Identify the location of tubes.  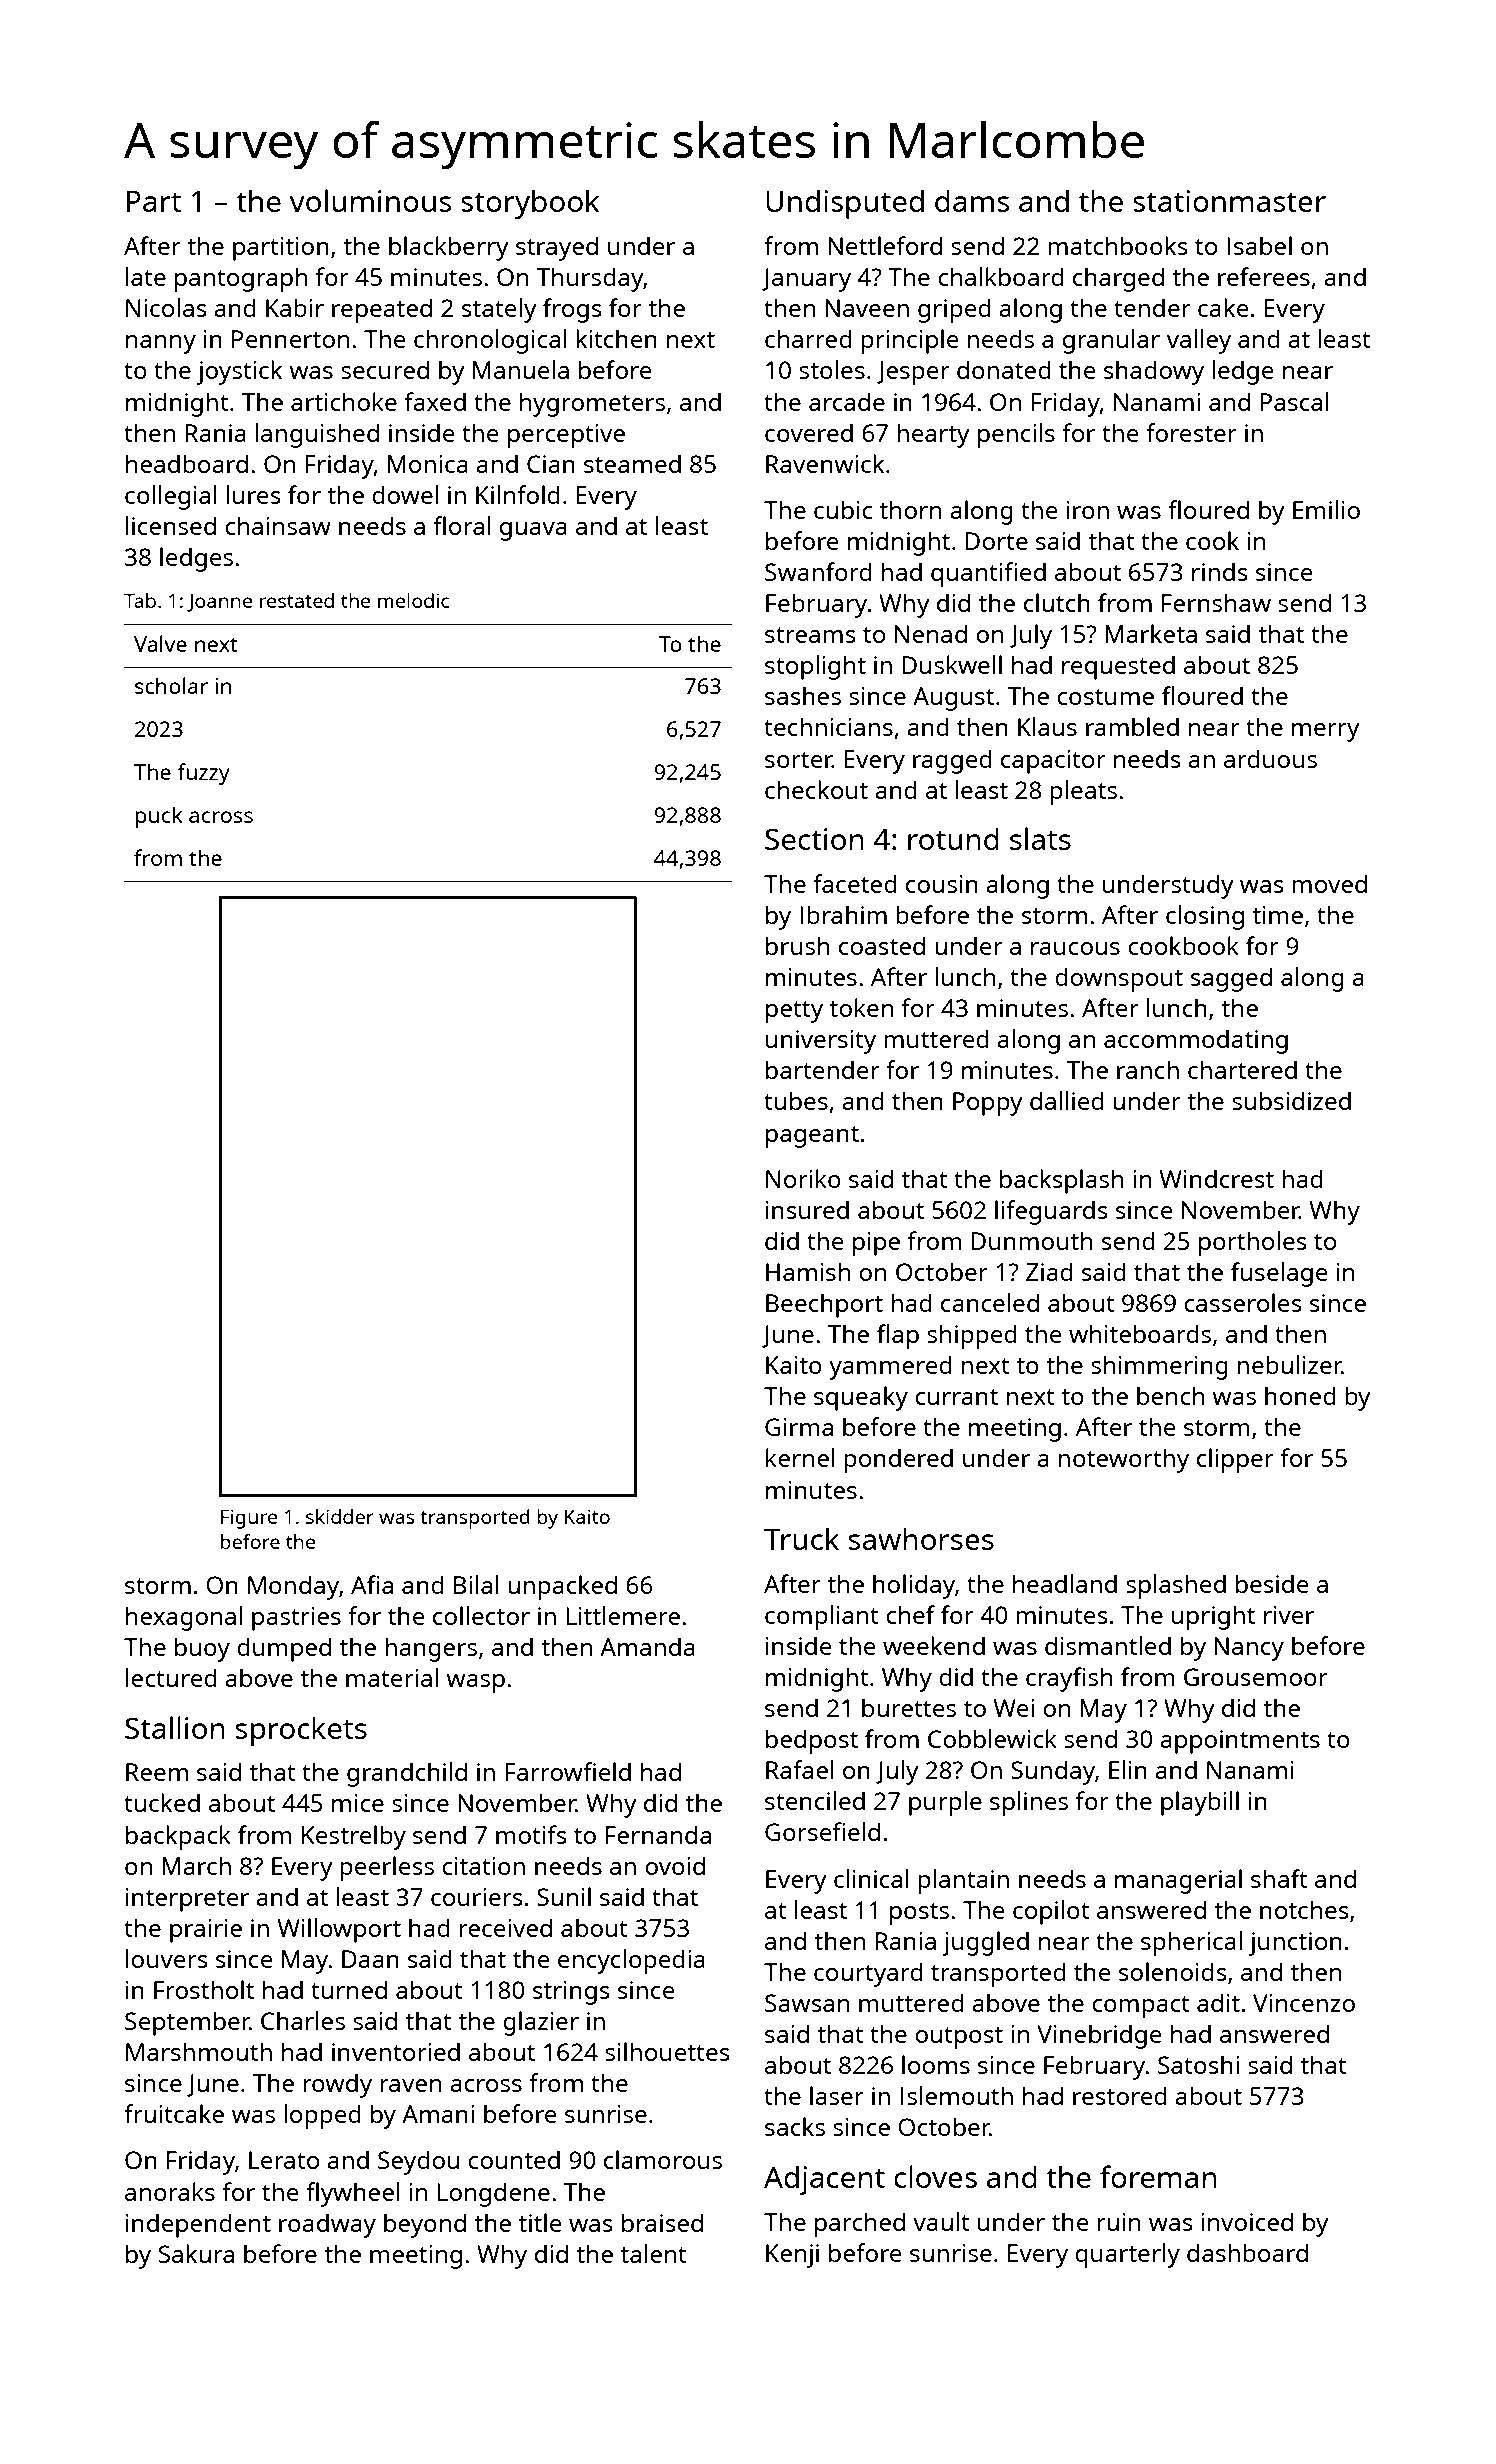
(796, 1100).
